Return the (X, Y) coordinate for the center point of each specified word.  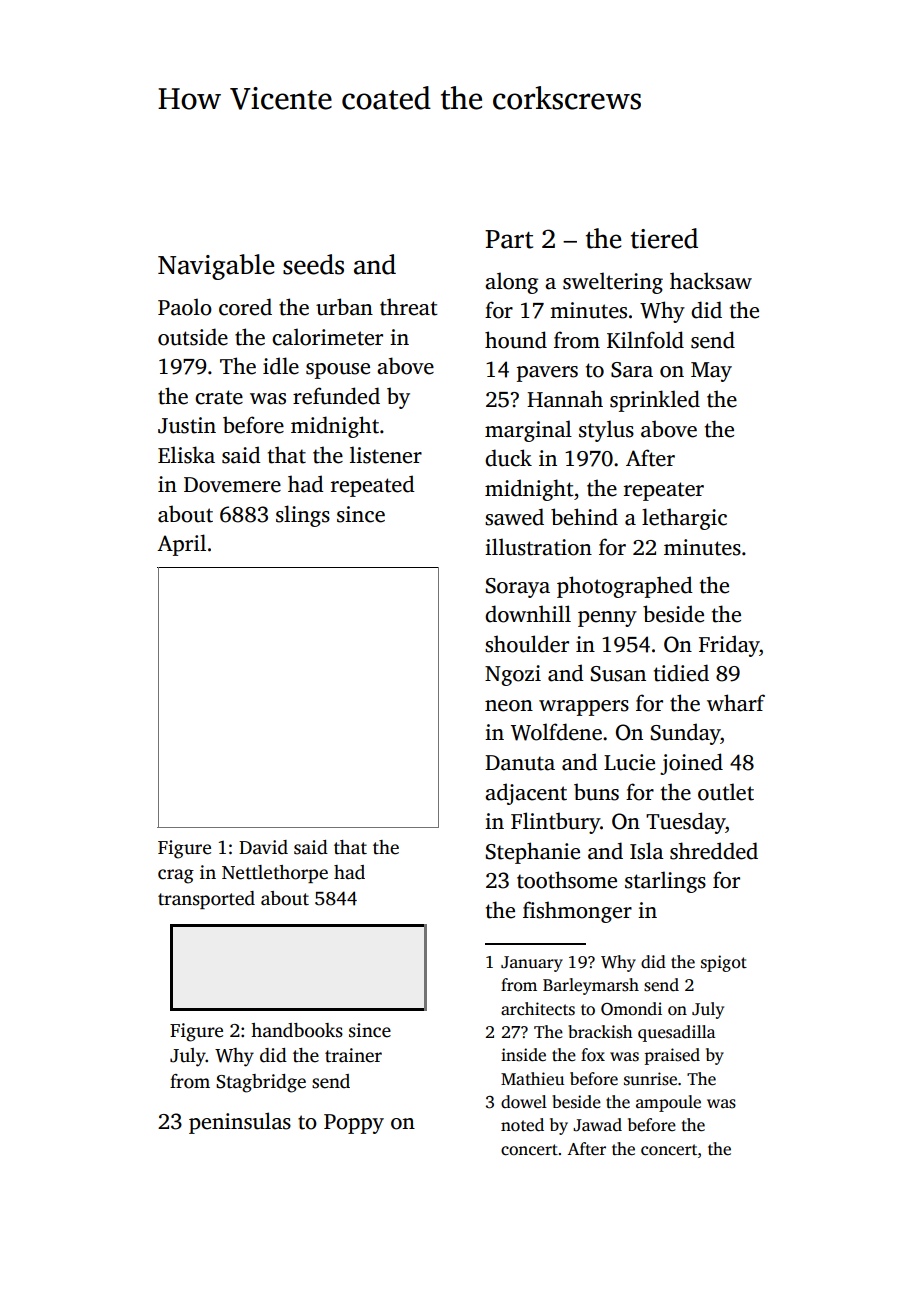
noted (522, 1125)
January (532, 964)
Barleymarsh (591, 986)
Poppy (354, 1124)
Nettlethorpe (275, 874)
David (263, 847)
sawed (514, 517)
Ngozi (513, 675)
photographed (625, 587)
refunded (336, 396)
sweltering (613, 283)
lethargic (684, 519)
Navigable (216, 267)
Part (509, 239)
